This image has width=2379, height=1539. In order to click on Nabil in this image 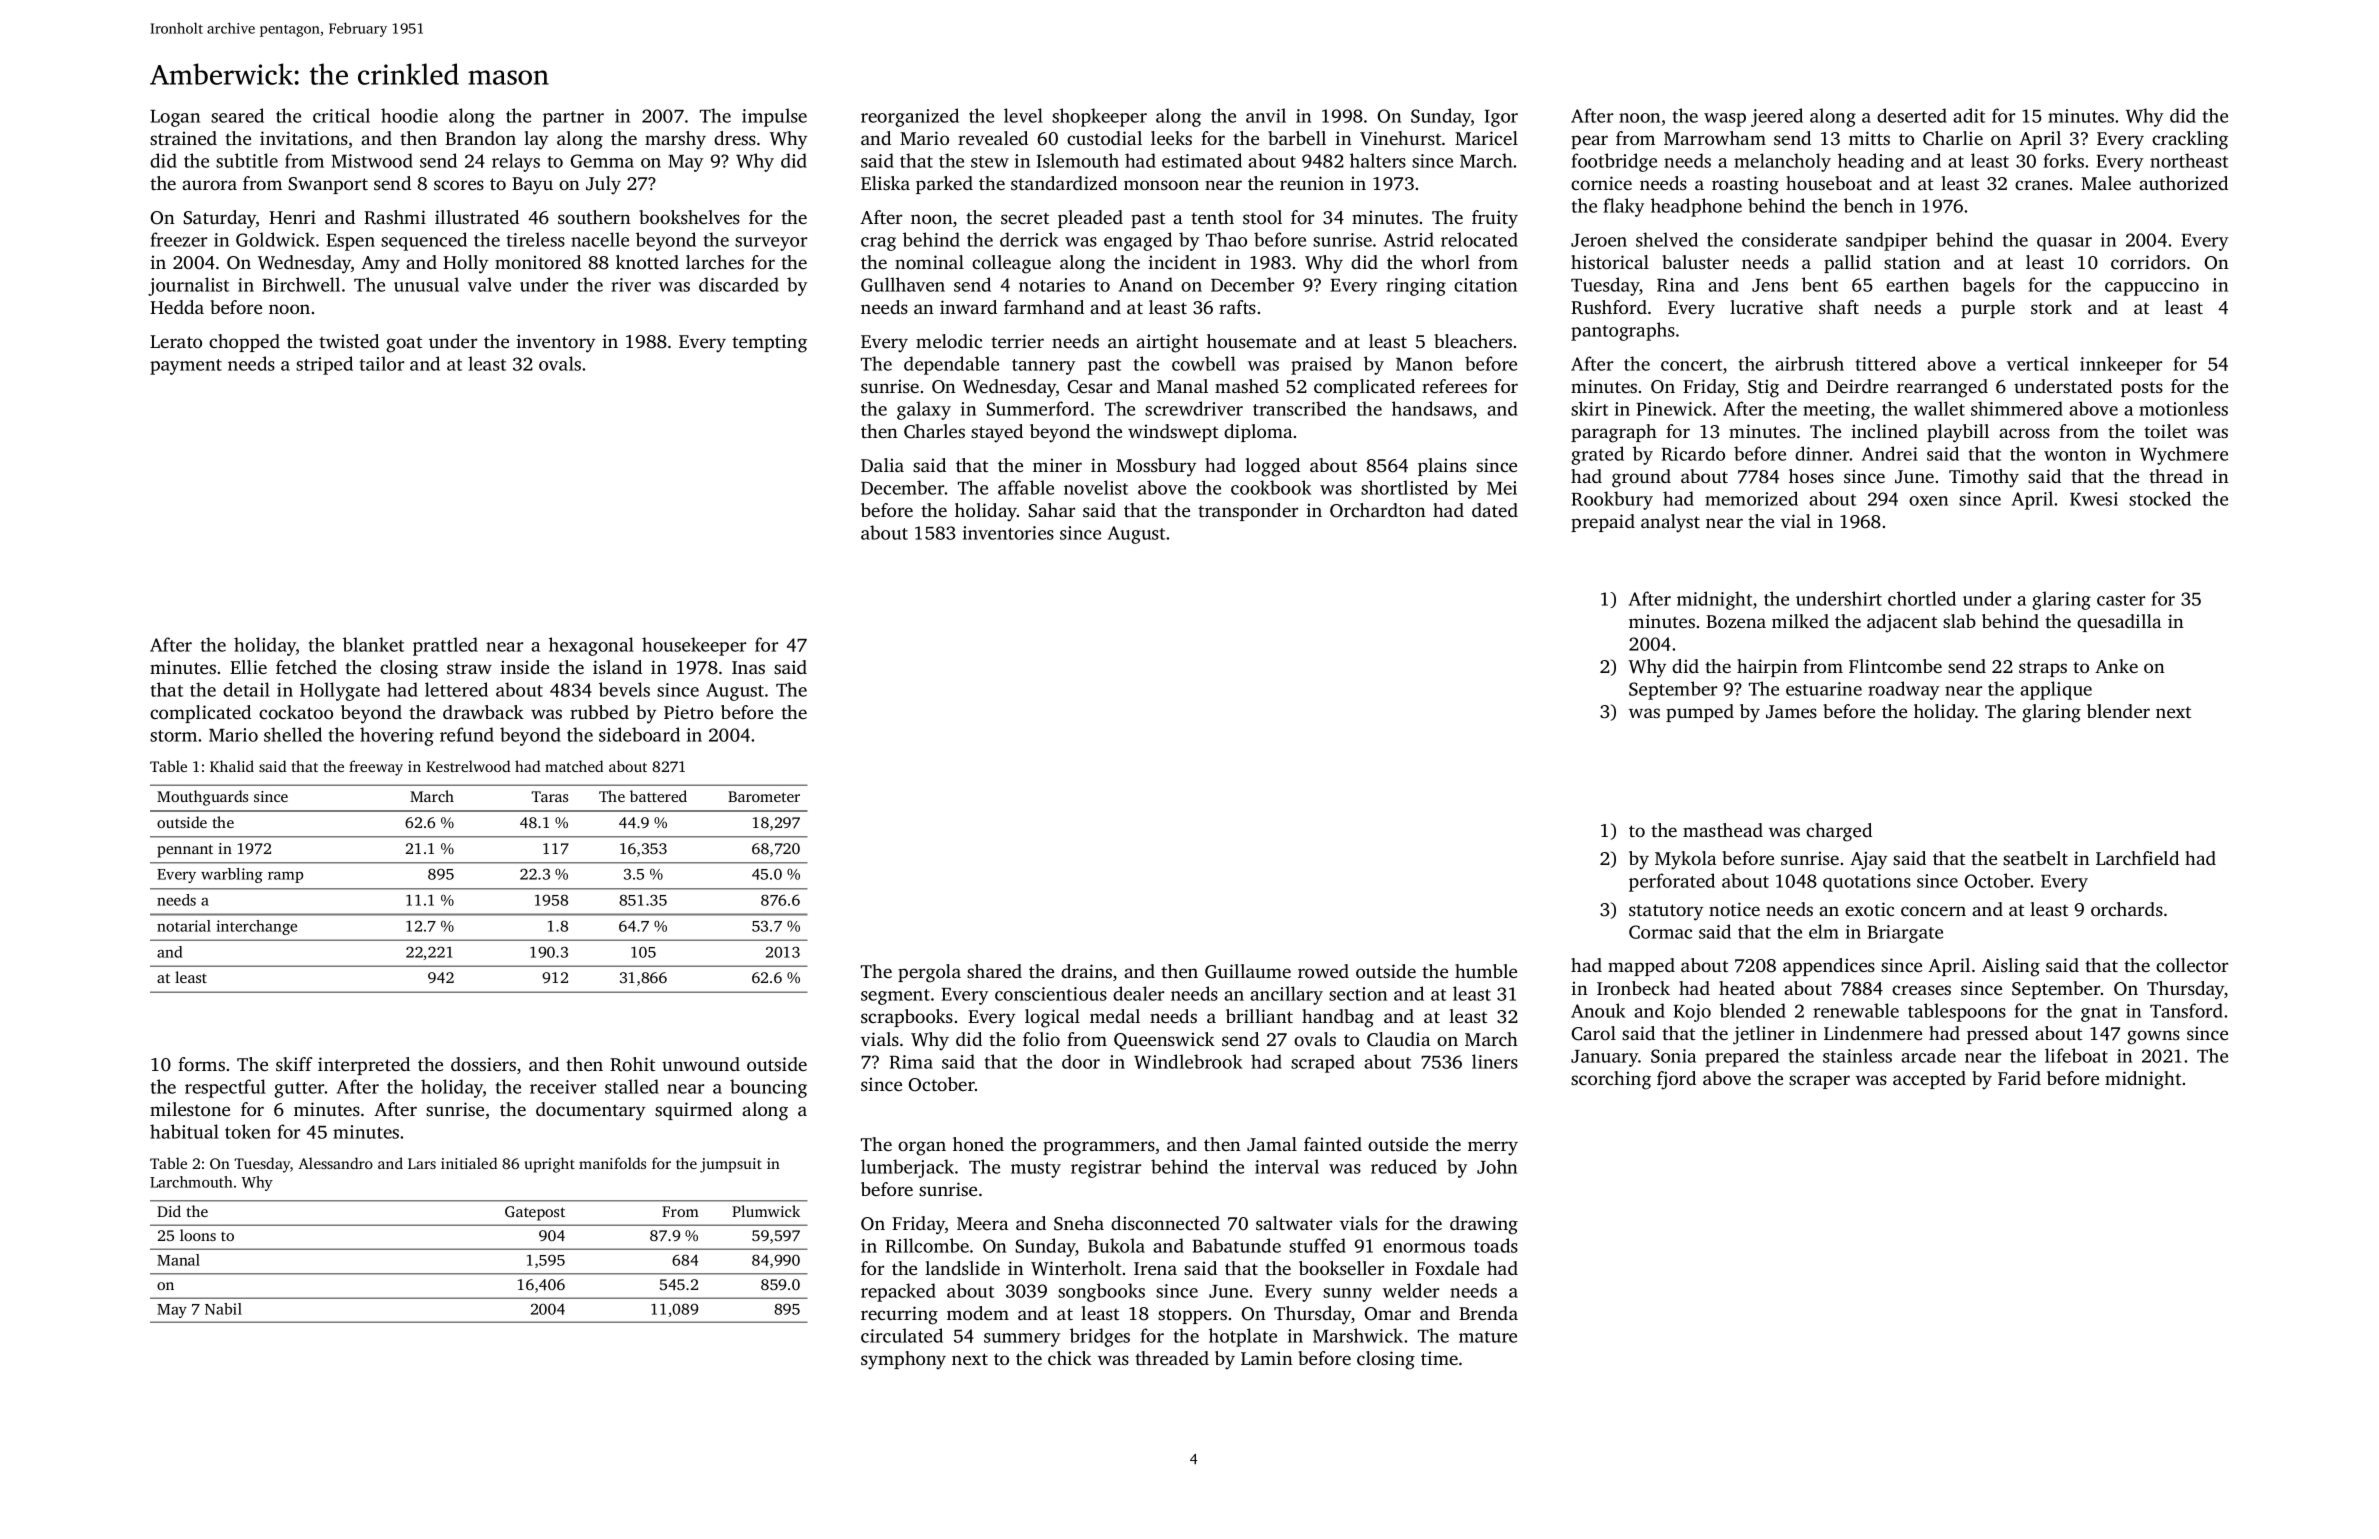, I will do `click(223, 1309)`.
